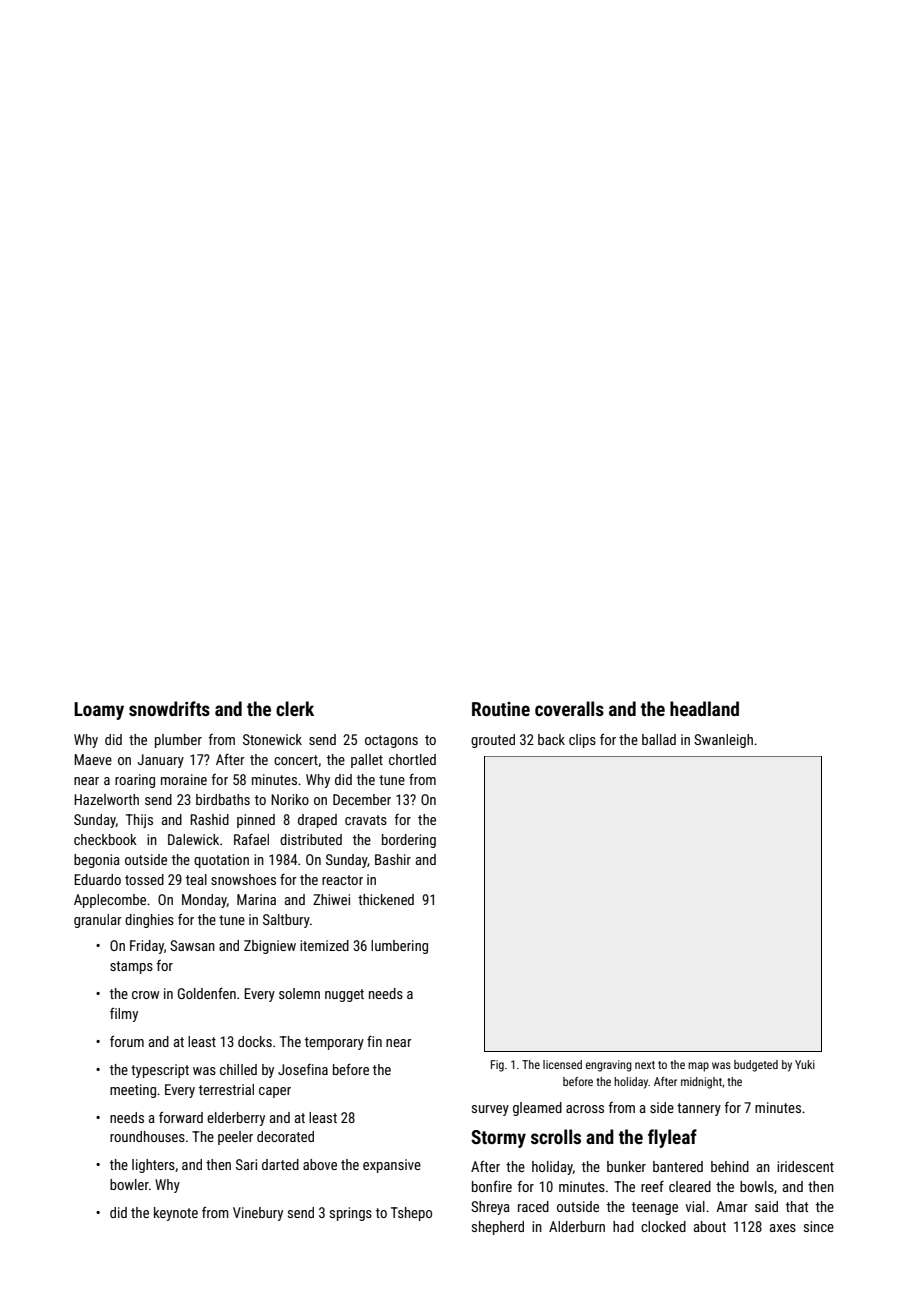 The width and height of the page is (908, 1316). I want to click on Swanleigh, so click(723, 741).
